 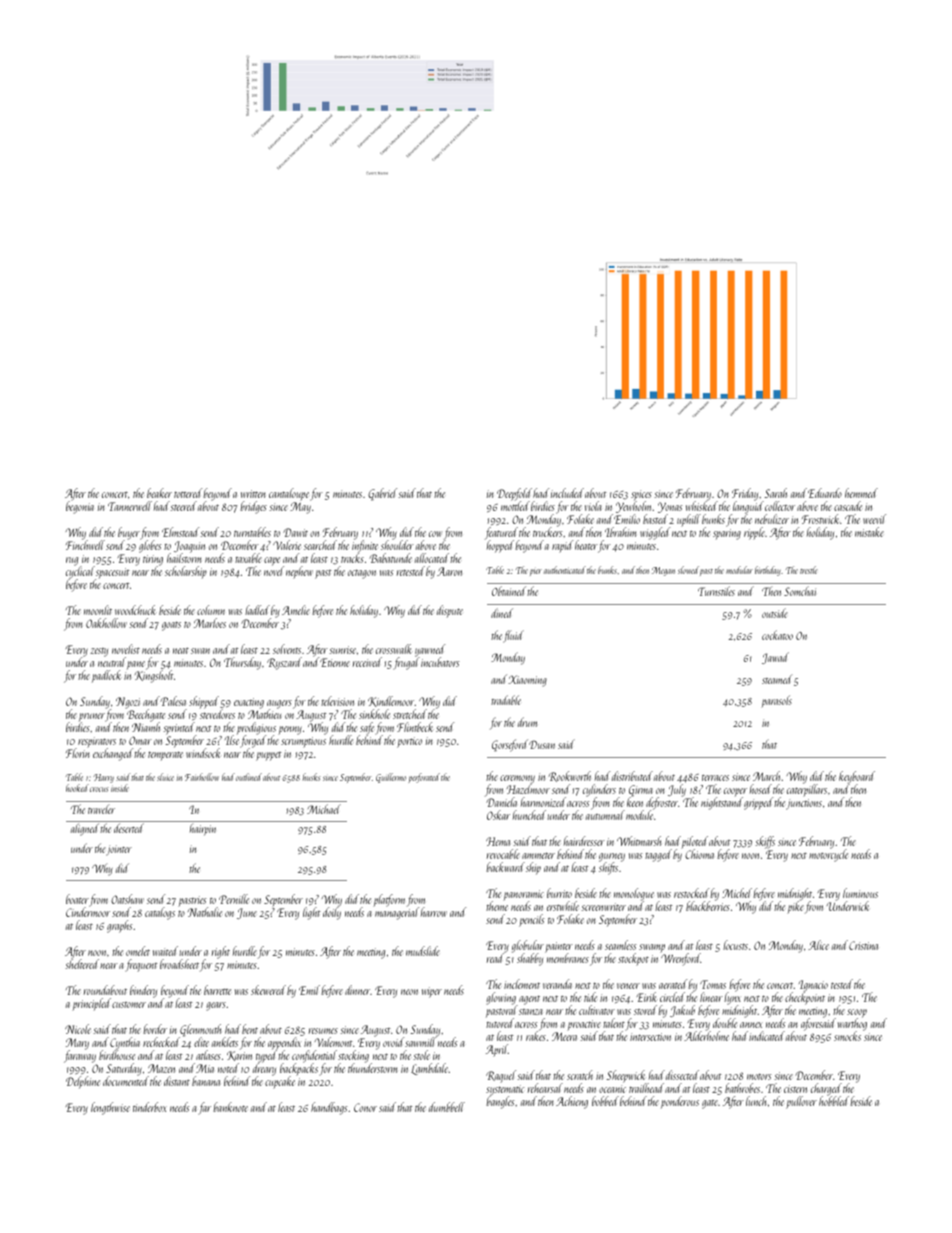 What do you see at coordinates (80, 572) in the page?
I see `cyclical` at bounding box center [80, 572].
